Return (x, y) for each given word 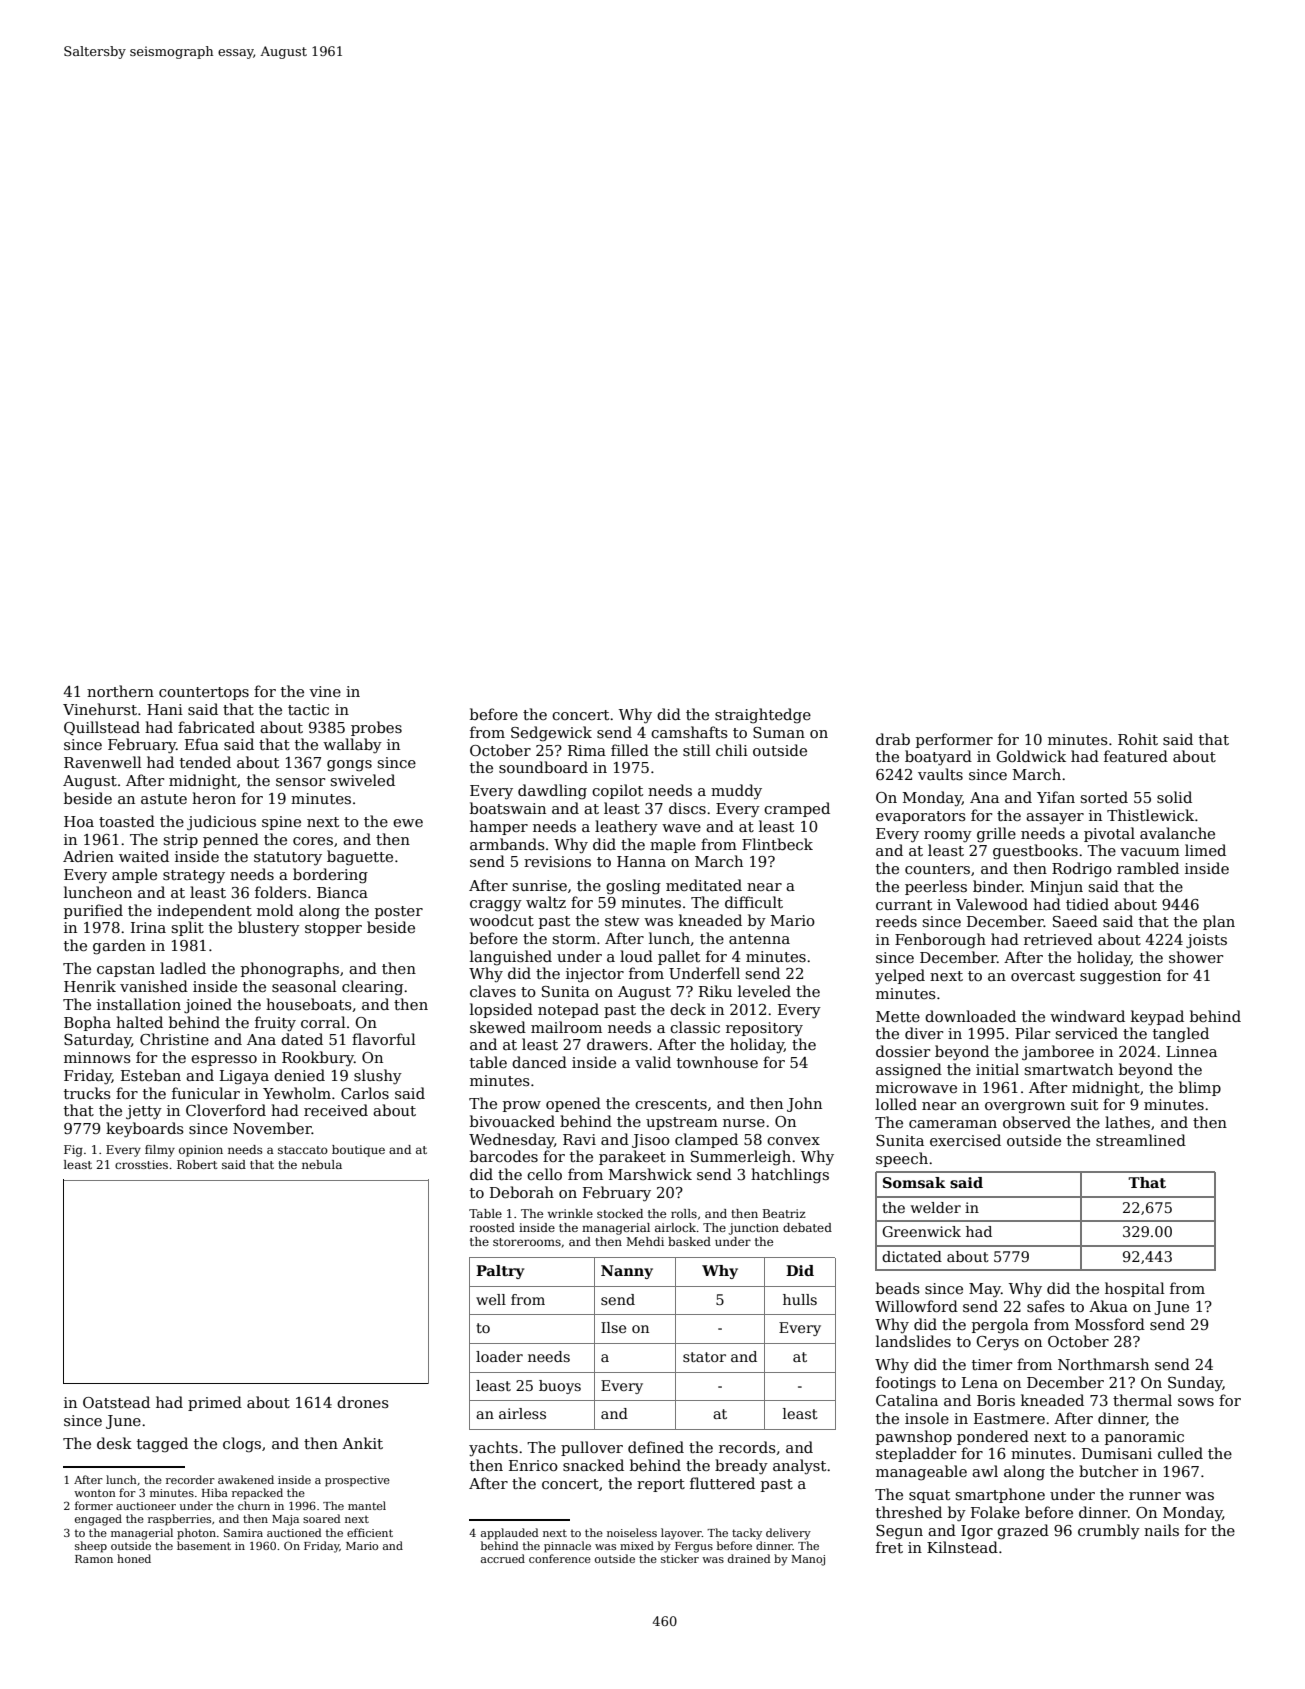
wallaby (352, 745)
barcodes (504, 1156)
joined (208, 1006)
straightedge (763, 716)
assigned (909, 1071)
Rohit (1138, 739)
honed (134, 1558)
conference (560, 1558)
